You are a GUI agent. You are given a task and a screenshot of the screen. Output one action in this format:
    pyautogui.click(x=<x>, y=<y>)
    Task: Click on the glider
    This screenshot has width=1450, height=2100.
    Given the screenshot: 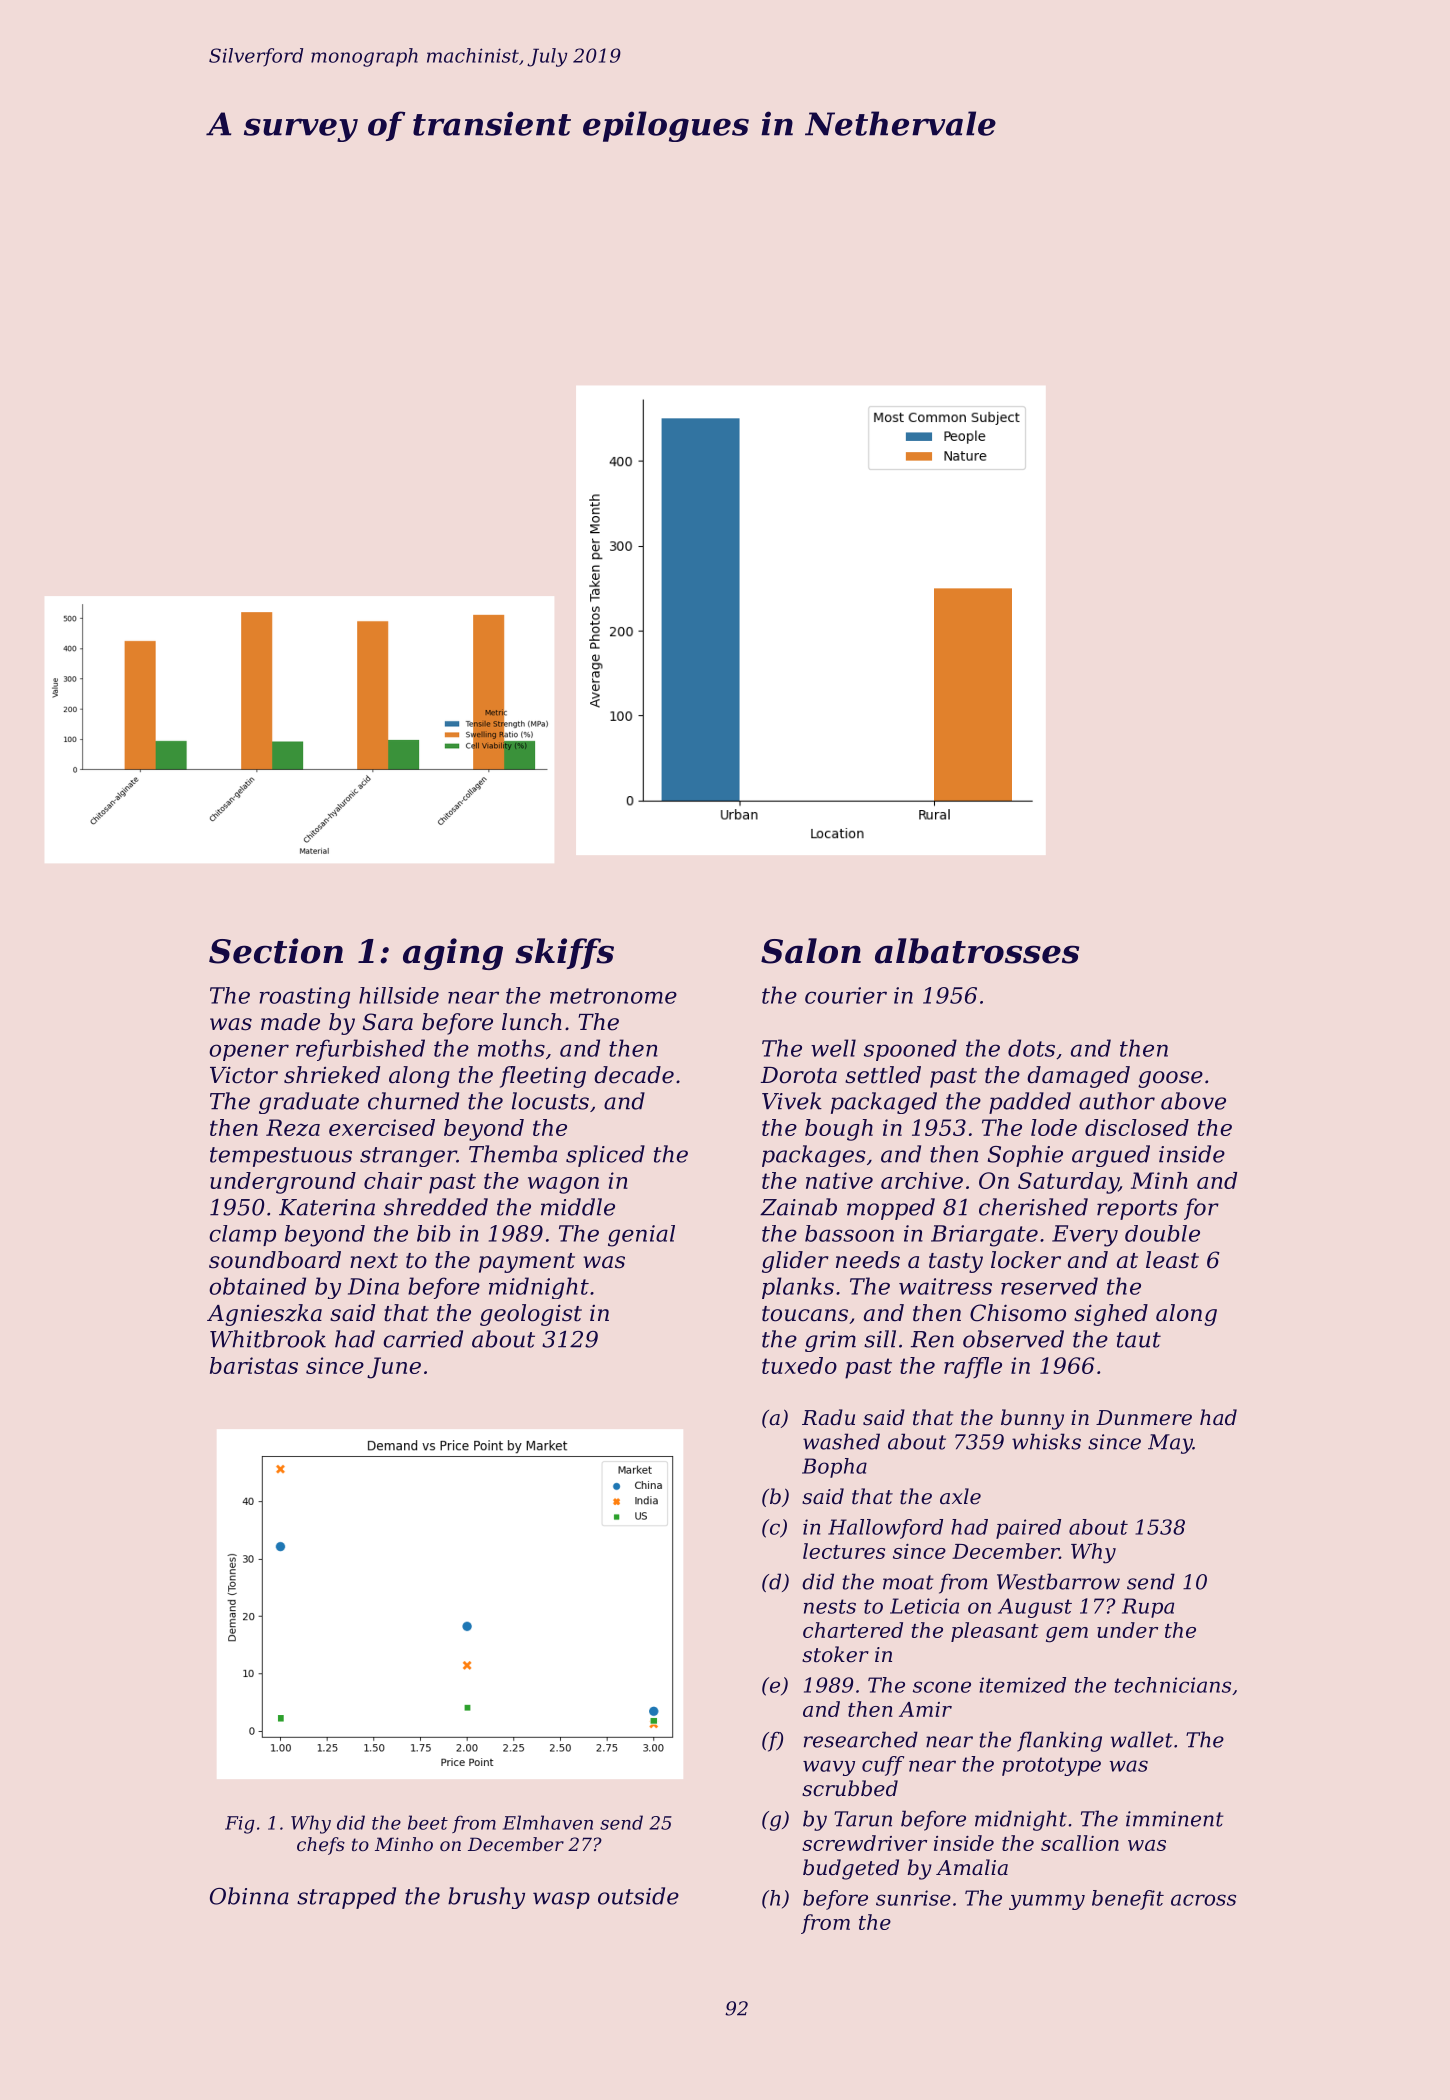 What is the action you would take?
    pyautogui.click(x=795, y=1262)
